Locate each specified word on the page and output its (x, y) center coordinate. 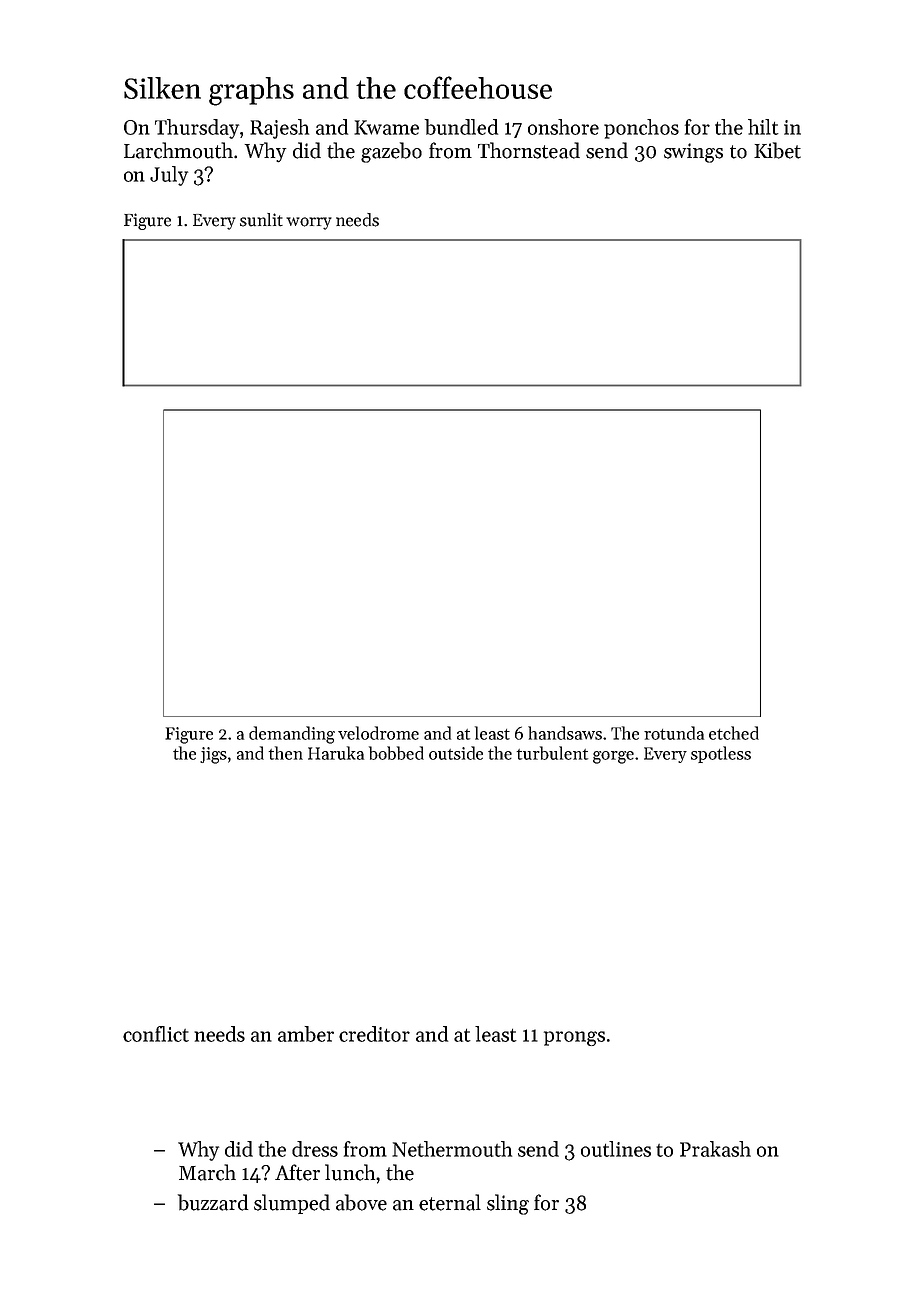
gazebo (391, 152)
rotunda (674, 733)
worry (309, 223)
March (207, 1172)
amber (306, 1034)
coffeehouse (478, 87)
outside (456, 753)
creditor (374, 1034)
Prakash (715, 1149)
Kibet (777, 150)
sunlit (261, 220)
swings (693, 153)
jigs (213, 755)
